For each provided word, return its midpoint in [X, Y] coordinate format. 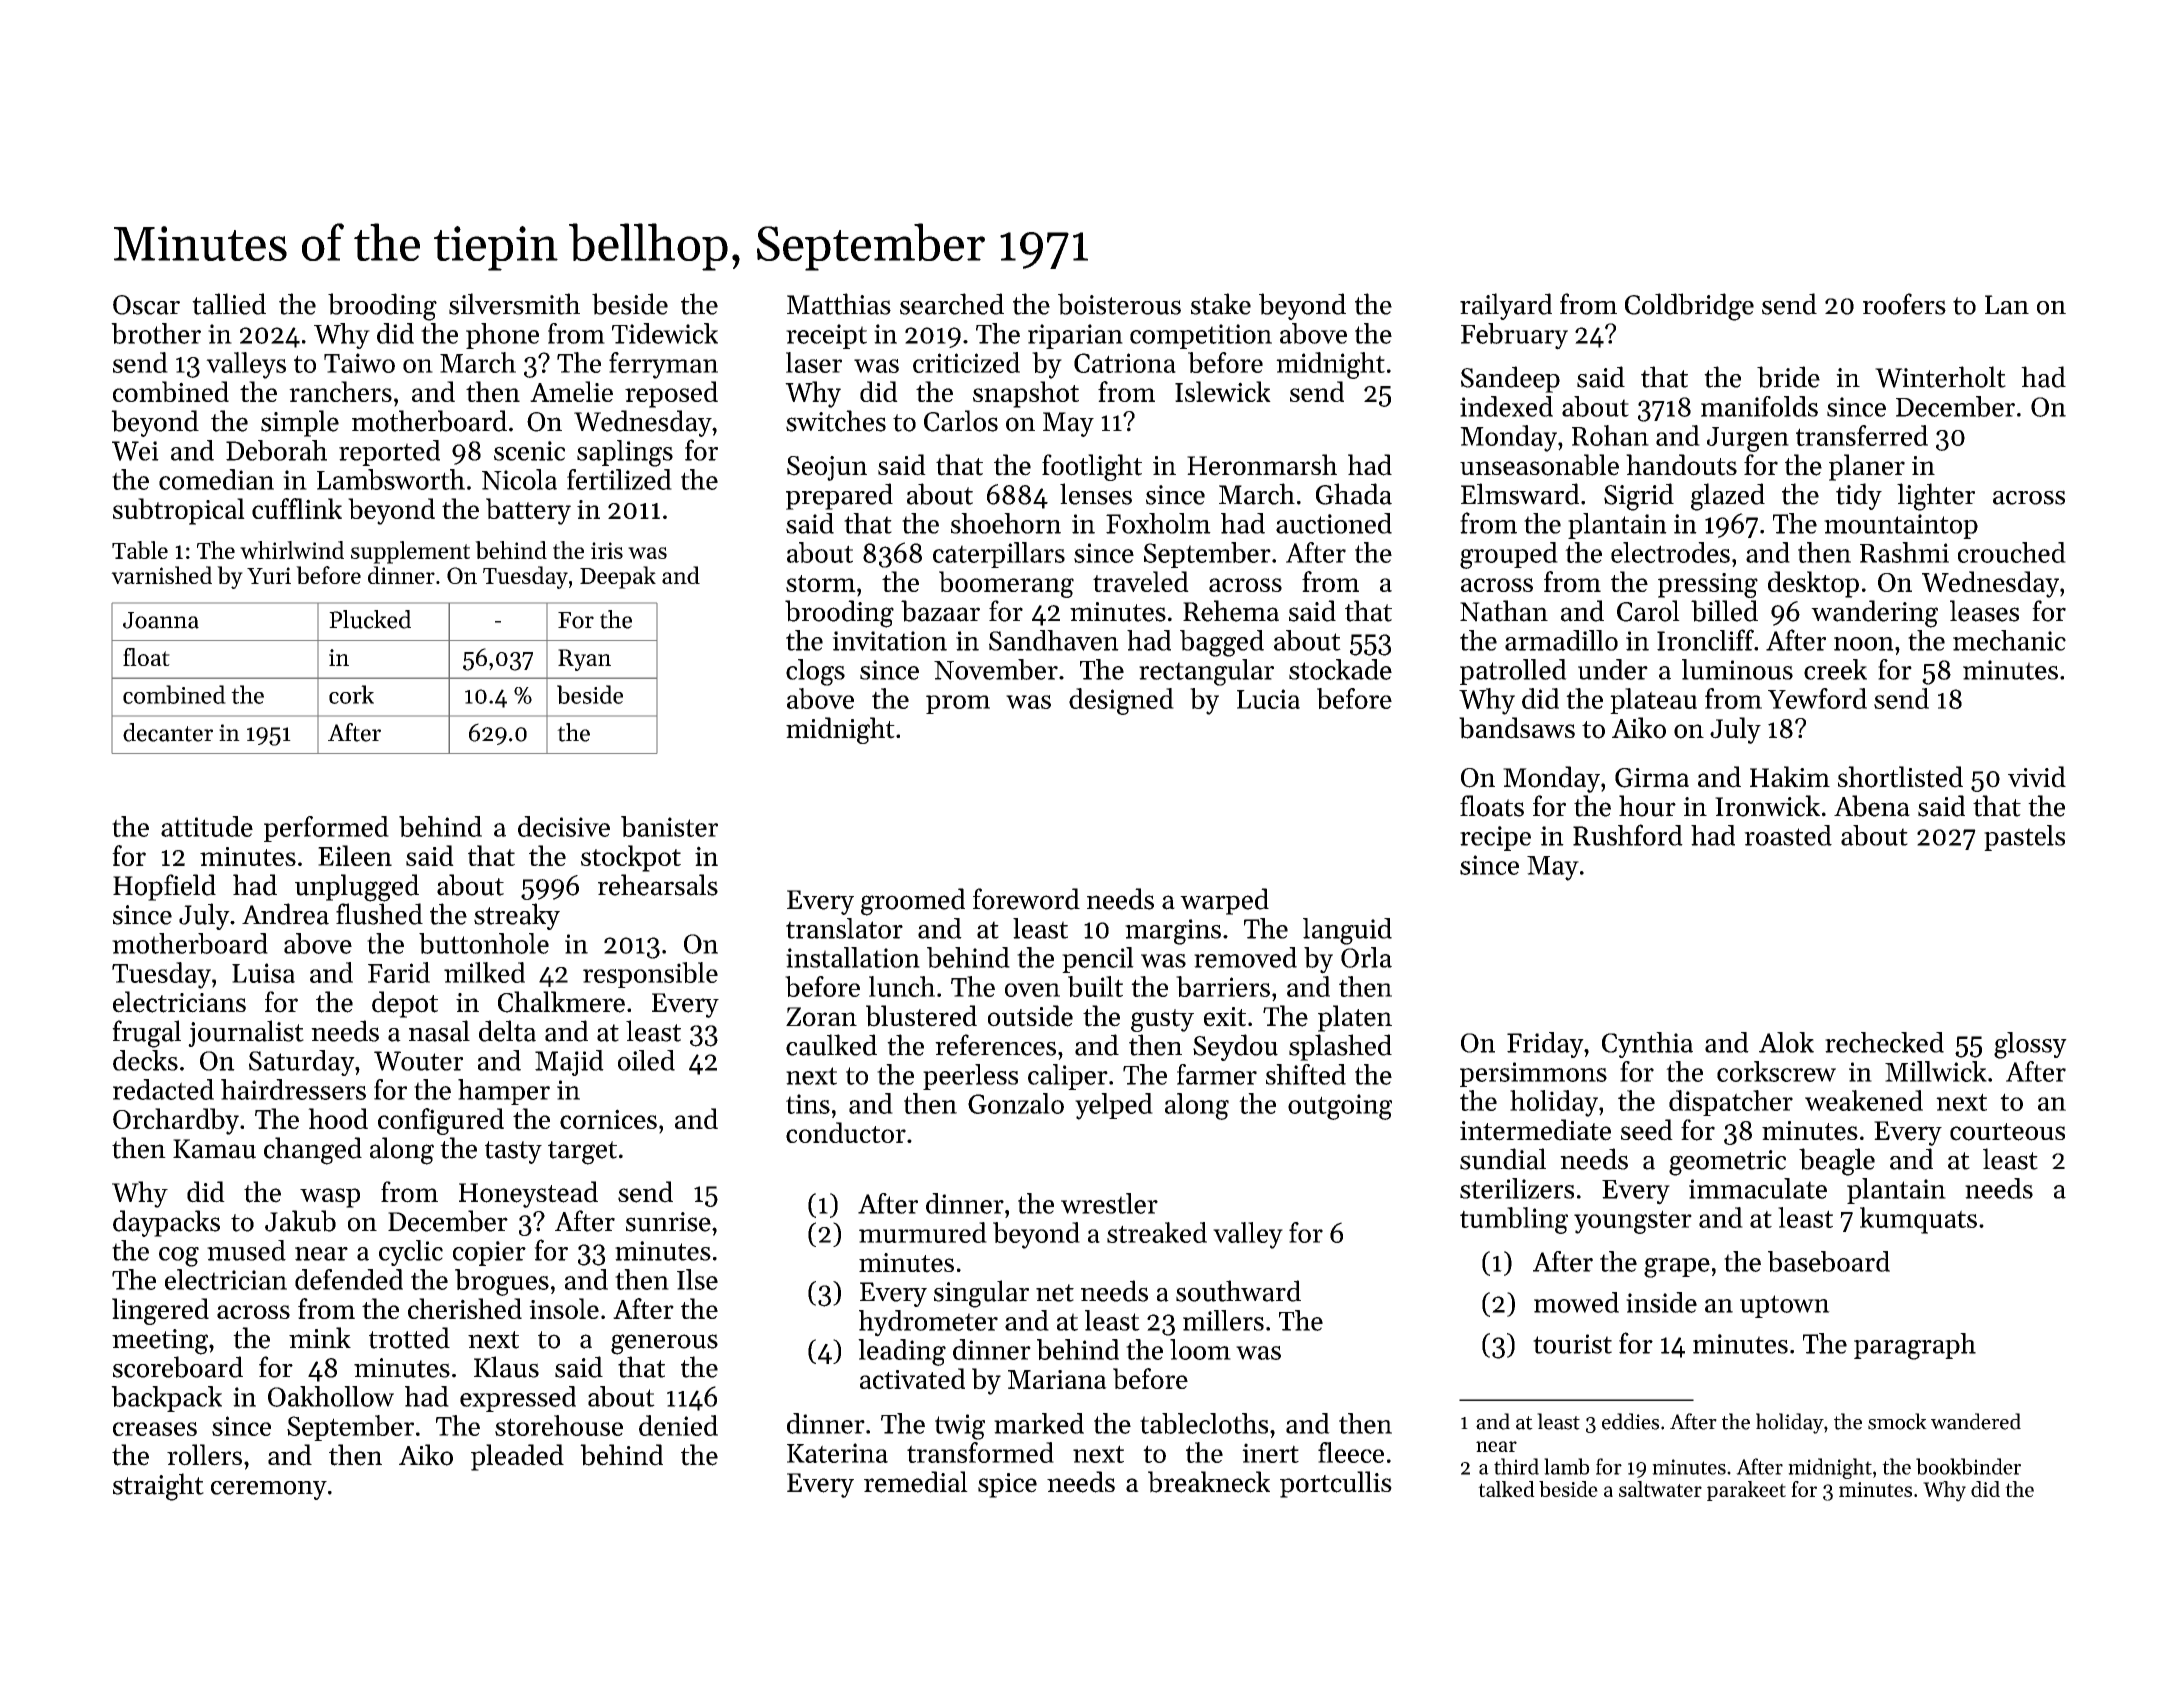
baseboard [1829, 1261]
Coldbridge [1689, 307]
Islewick [1223, 391]
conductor [846, 1132]
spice [1007, 1485]
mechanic [2009, 640]
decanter [168, 732]
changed [313, 1151]
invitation [889, 641]
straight [158, 1487]
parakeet [1746, 1491]
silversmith [514, 304]
